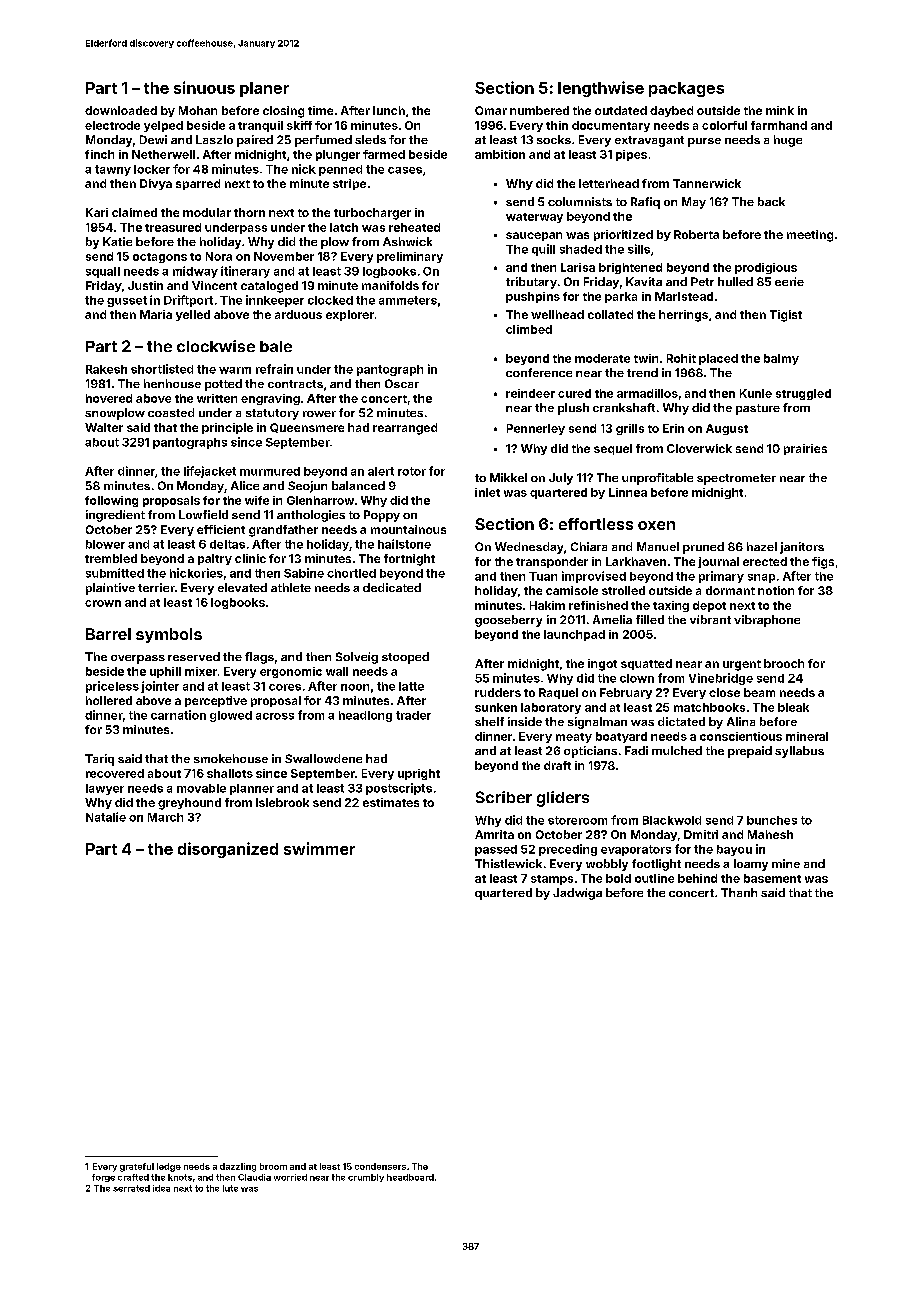 The width and height of the screenshot is (924, 1308). I want to click on stooped, so click(405, 658).
